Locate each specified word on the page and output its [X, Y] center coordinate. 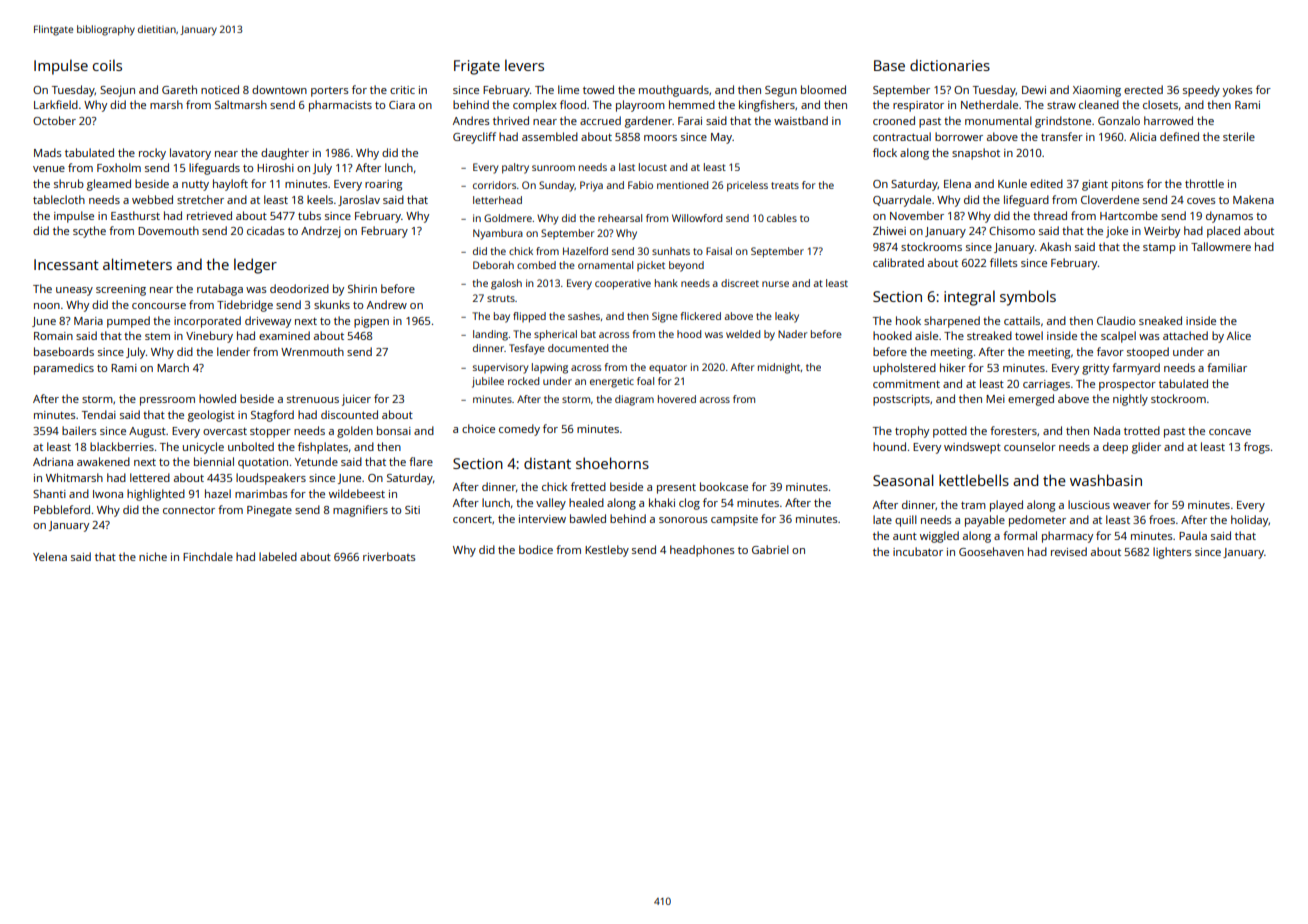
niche [153, 556]
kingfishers [767, 106]
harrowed [1168, 120]
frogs [1257, 448]
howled [217, 398]
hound [889, 446]
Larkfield [56, 104]
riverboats [389, 556]
